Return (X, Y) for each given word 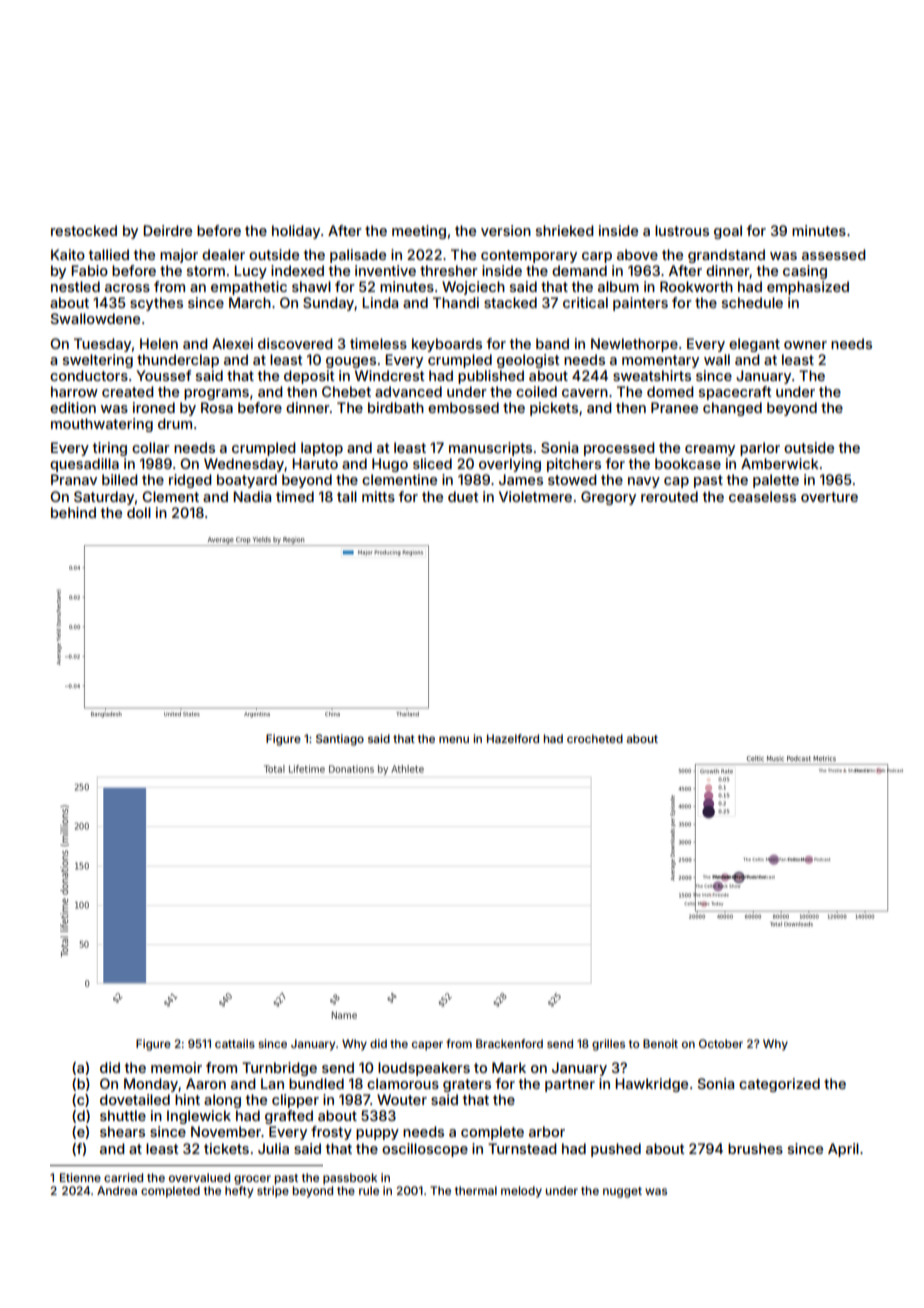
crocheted (595, 738)
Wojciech (473, 288)
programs (216, 394)
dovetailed (135, 1099)
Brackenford (509, 1043)
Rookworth (696, 286)
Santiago (340, 740)
